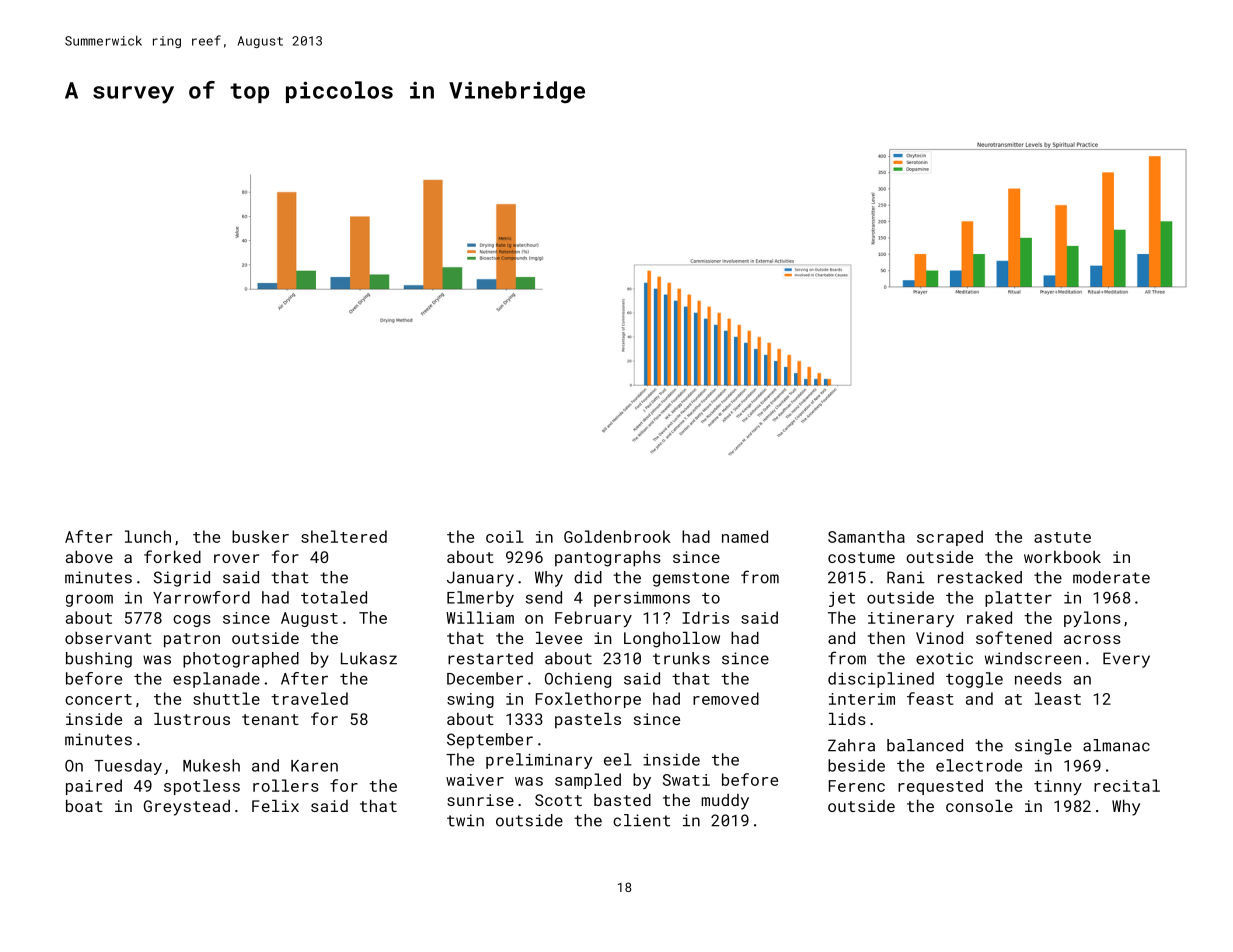 The width and height of the screenshot is (1233, 952). Describe the element at coordinates (89, 600) in the screenshot. I see `groom` at that location.
